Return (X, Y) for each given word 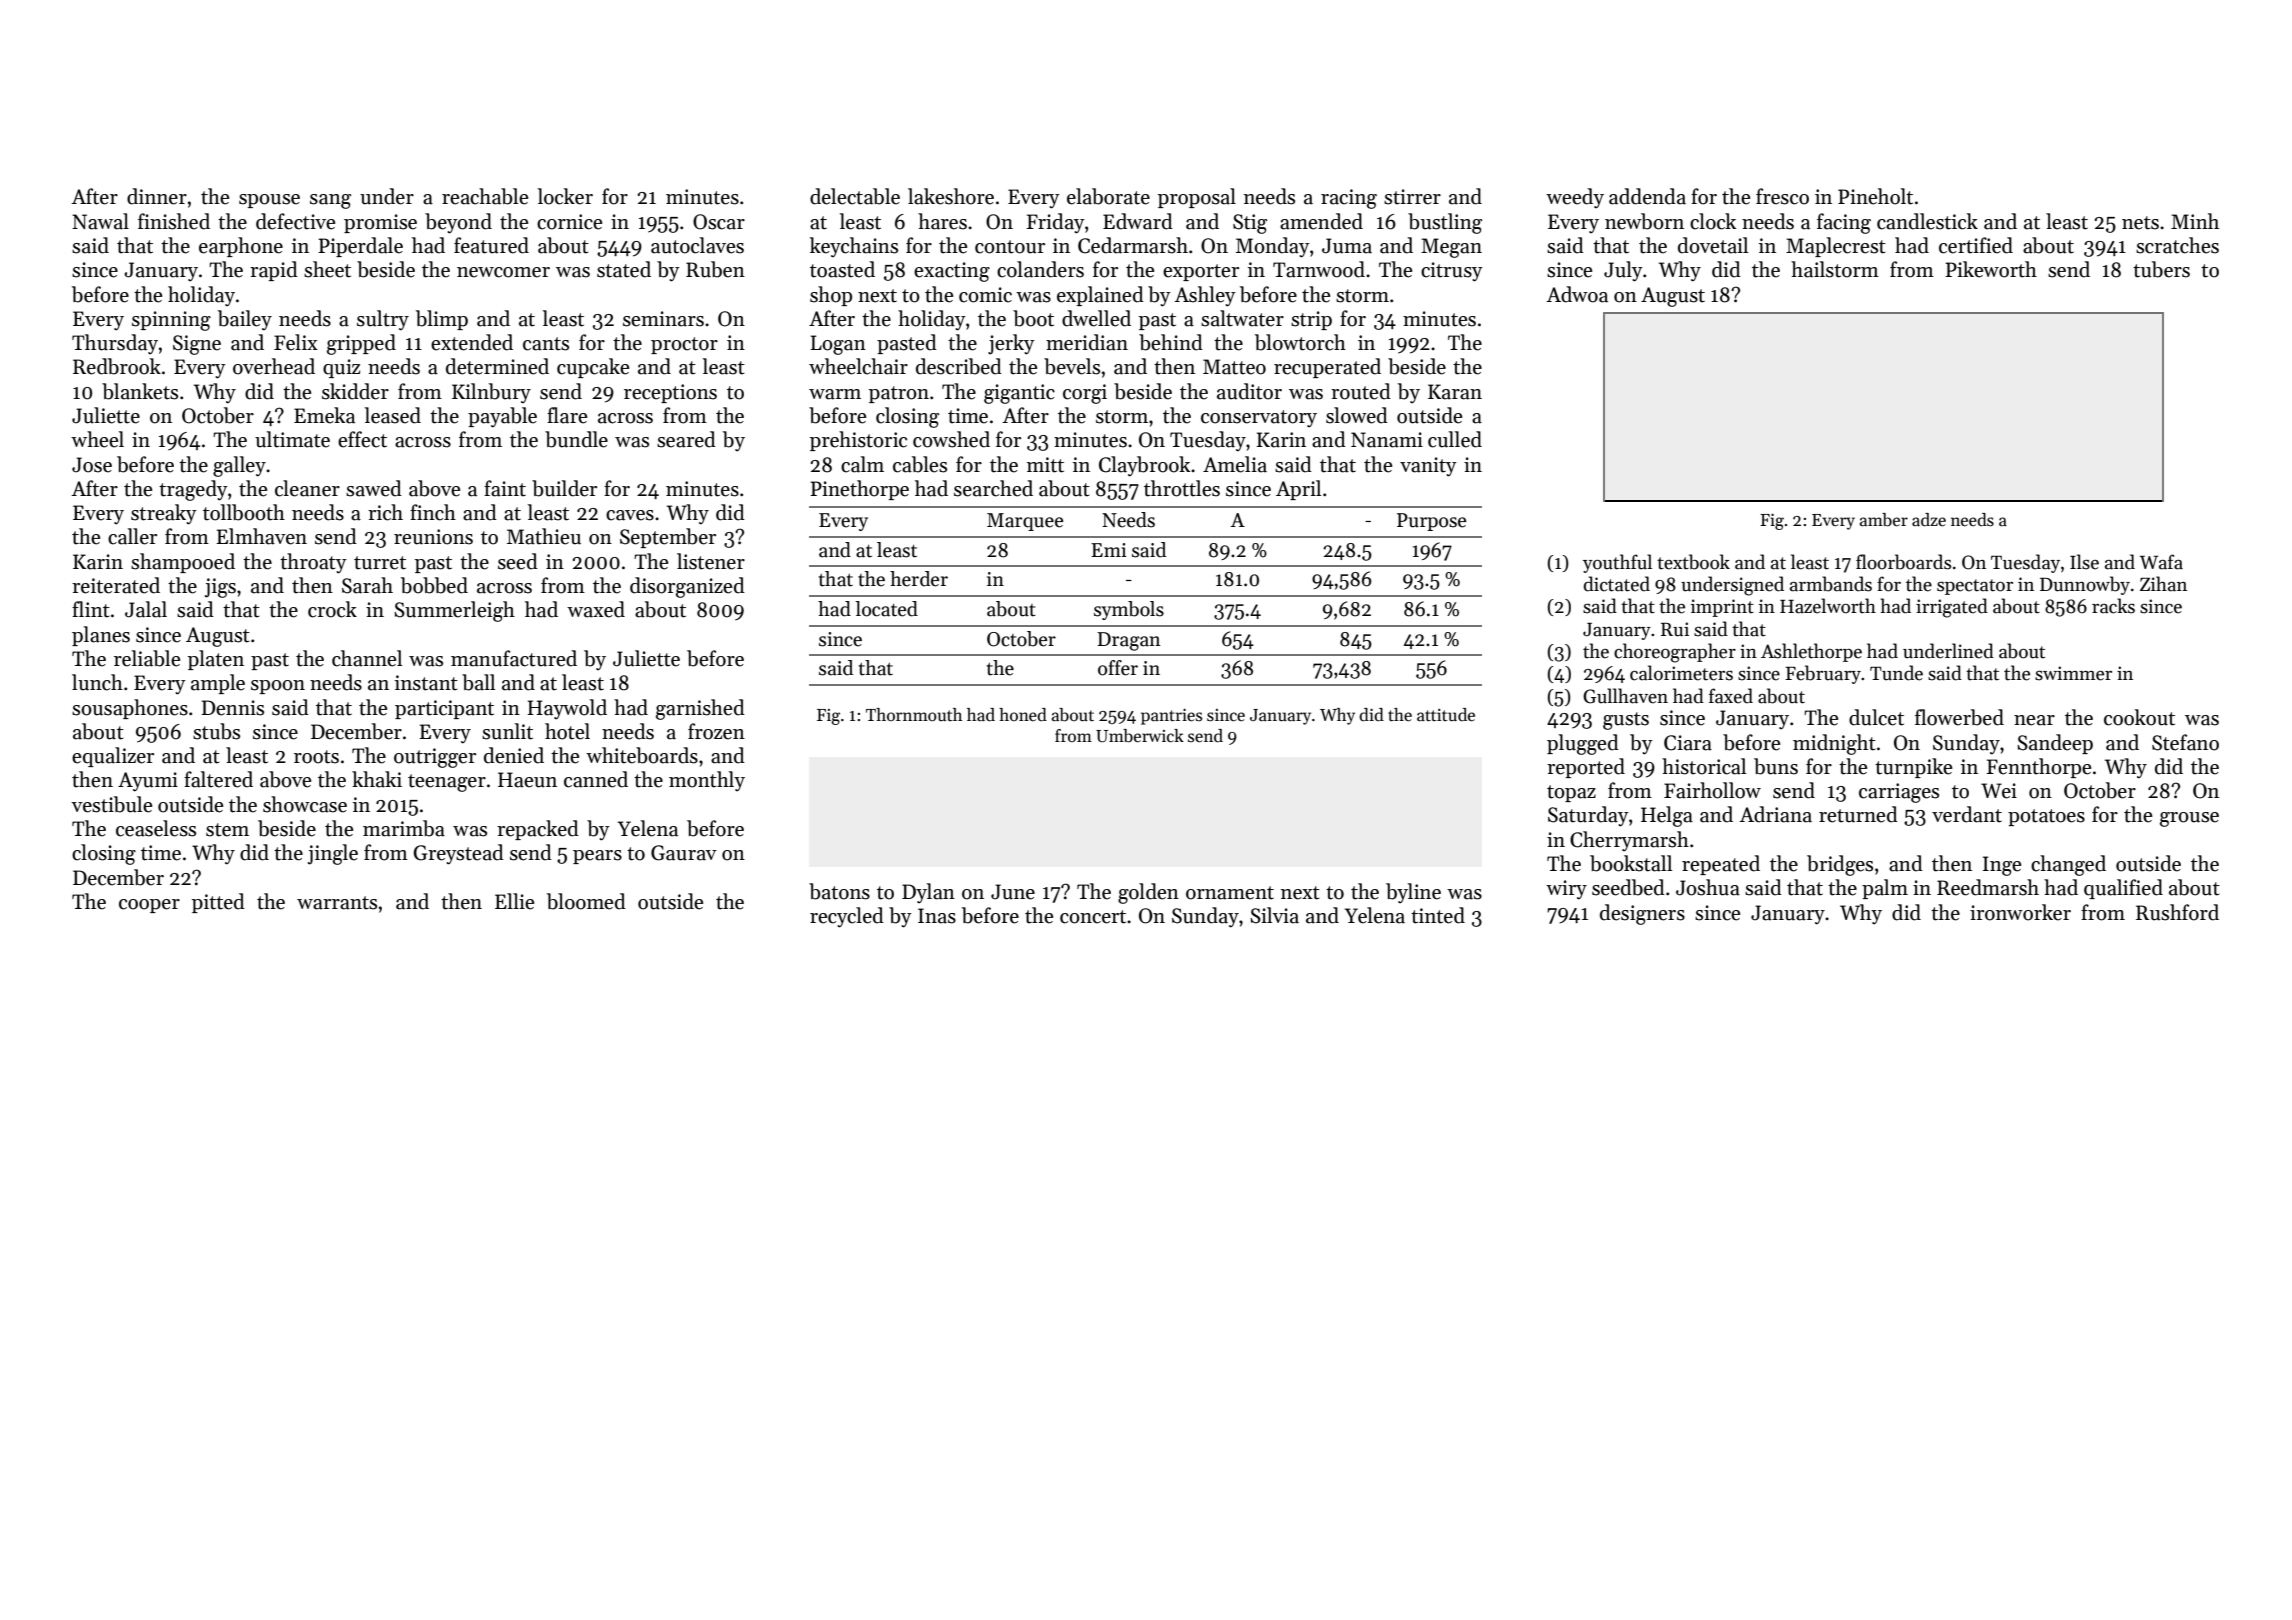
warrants (337, 903)
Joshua (1708, 887)
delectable (855, 196)
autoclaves (697, 245)
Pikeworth (1991, 269)
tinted (1438, 915)
